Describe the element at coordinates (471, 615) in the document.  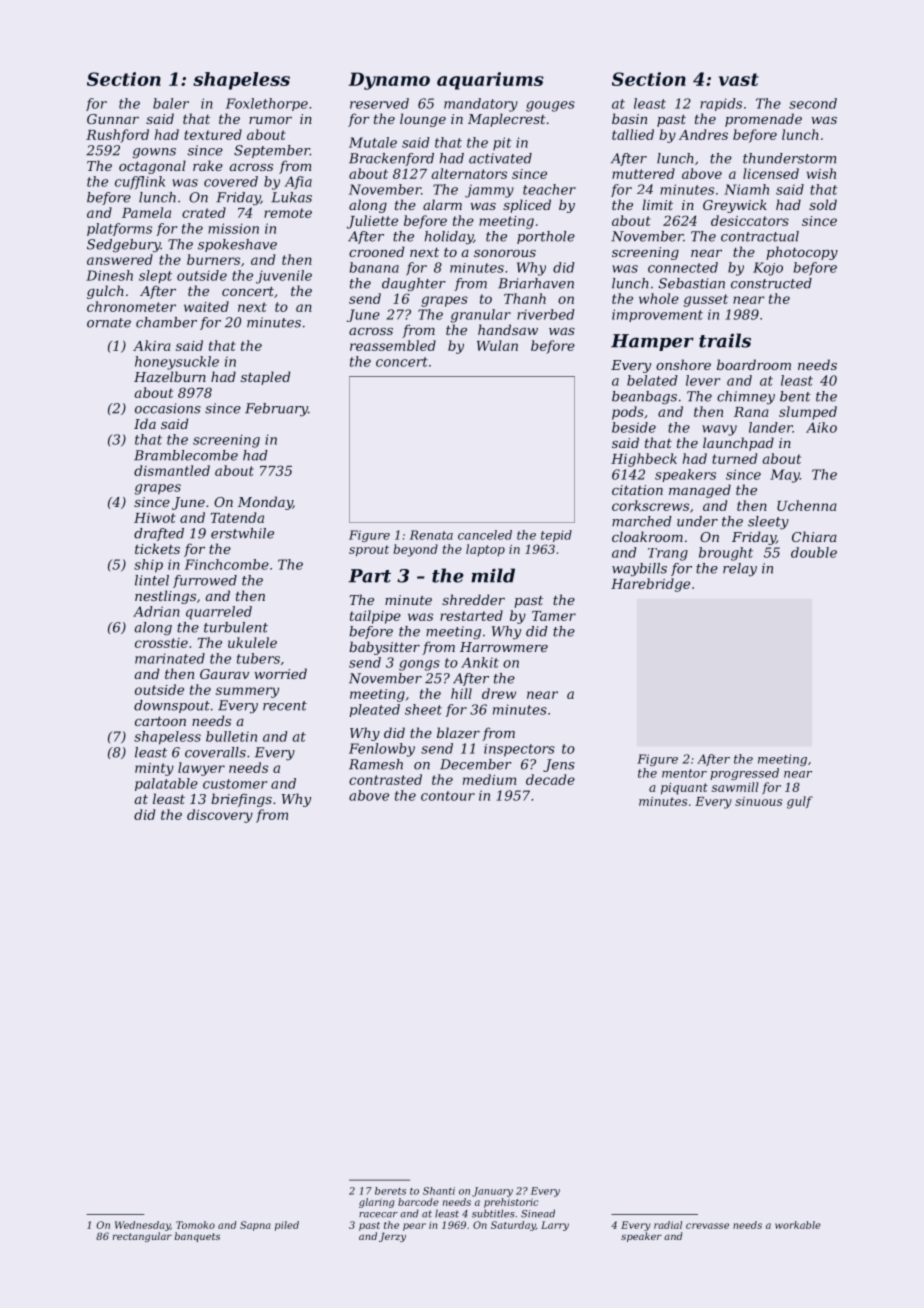
I see `restarted` at that location.
